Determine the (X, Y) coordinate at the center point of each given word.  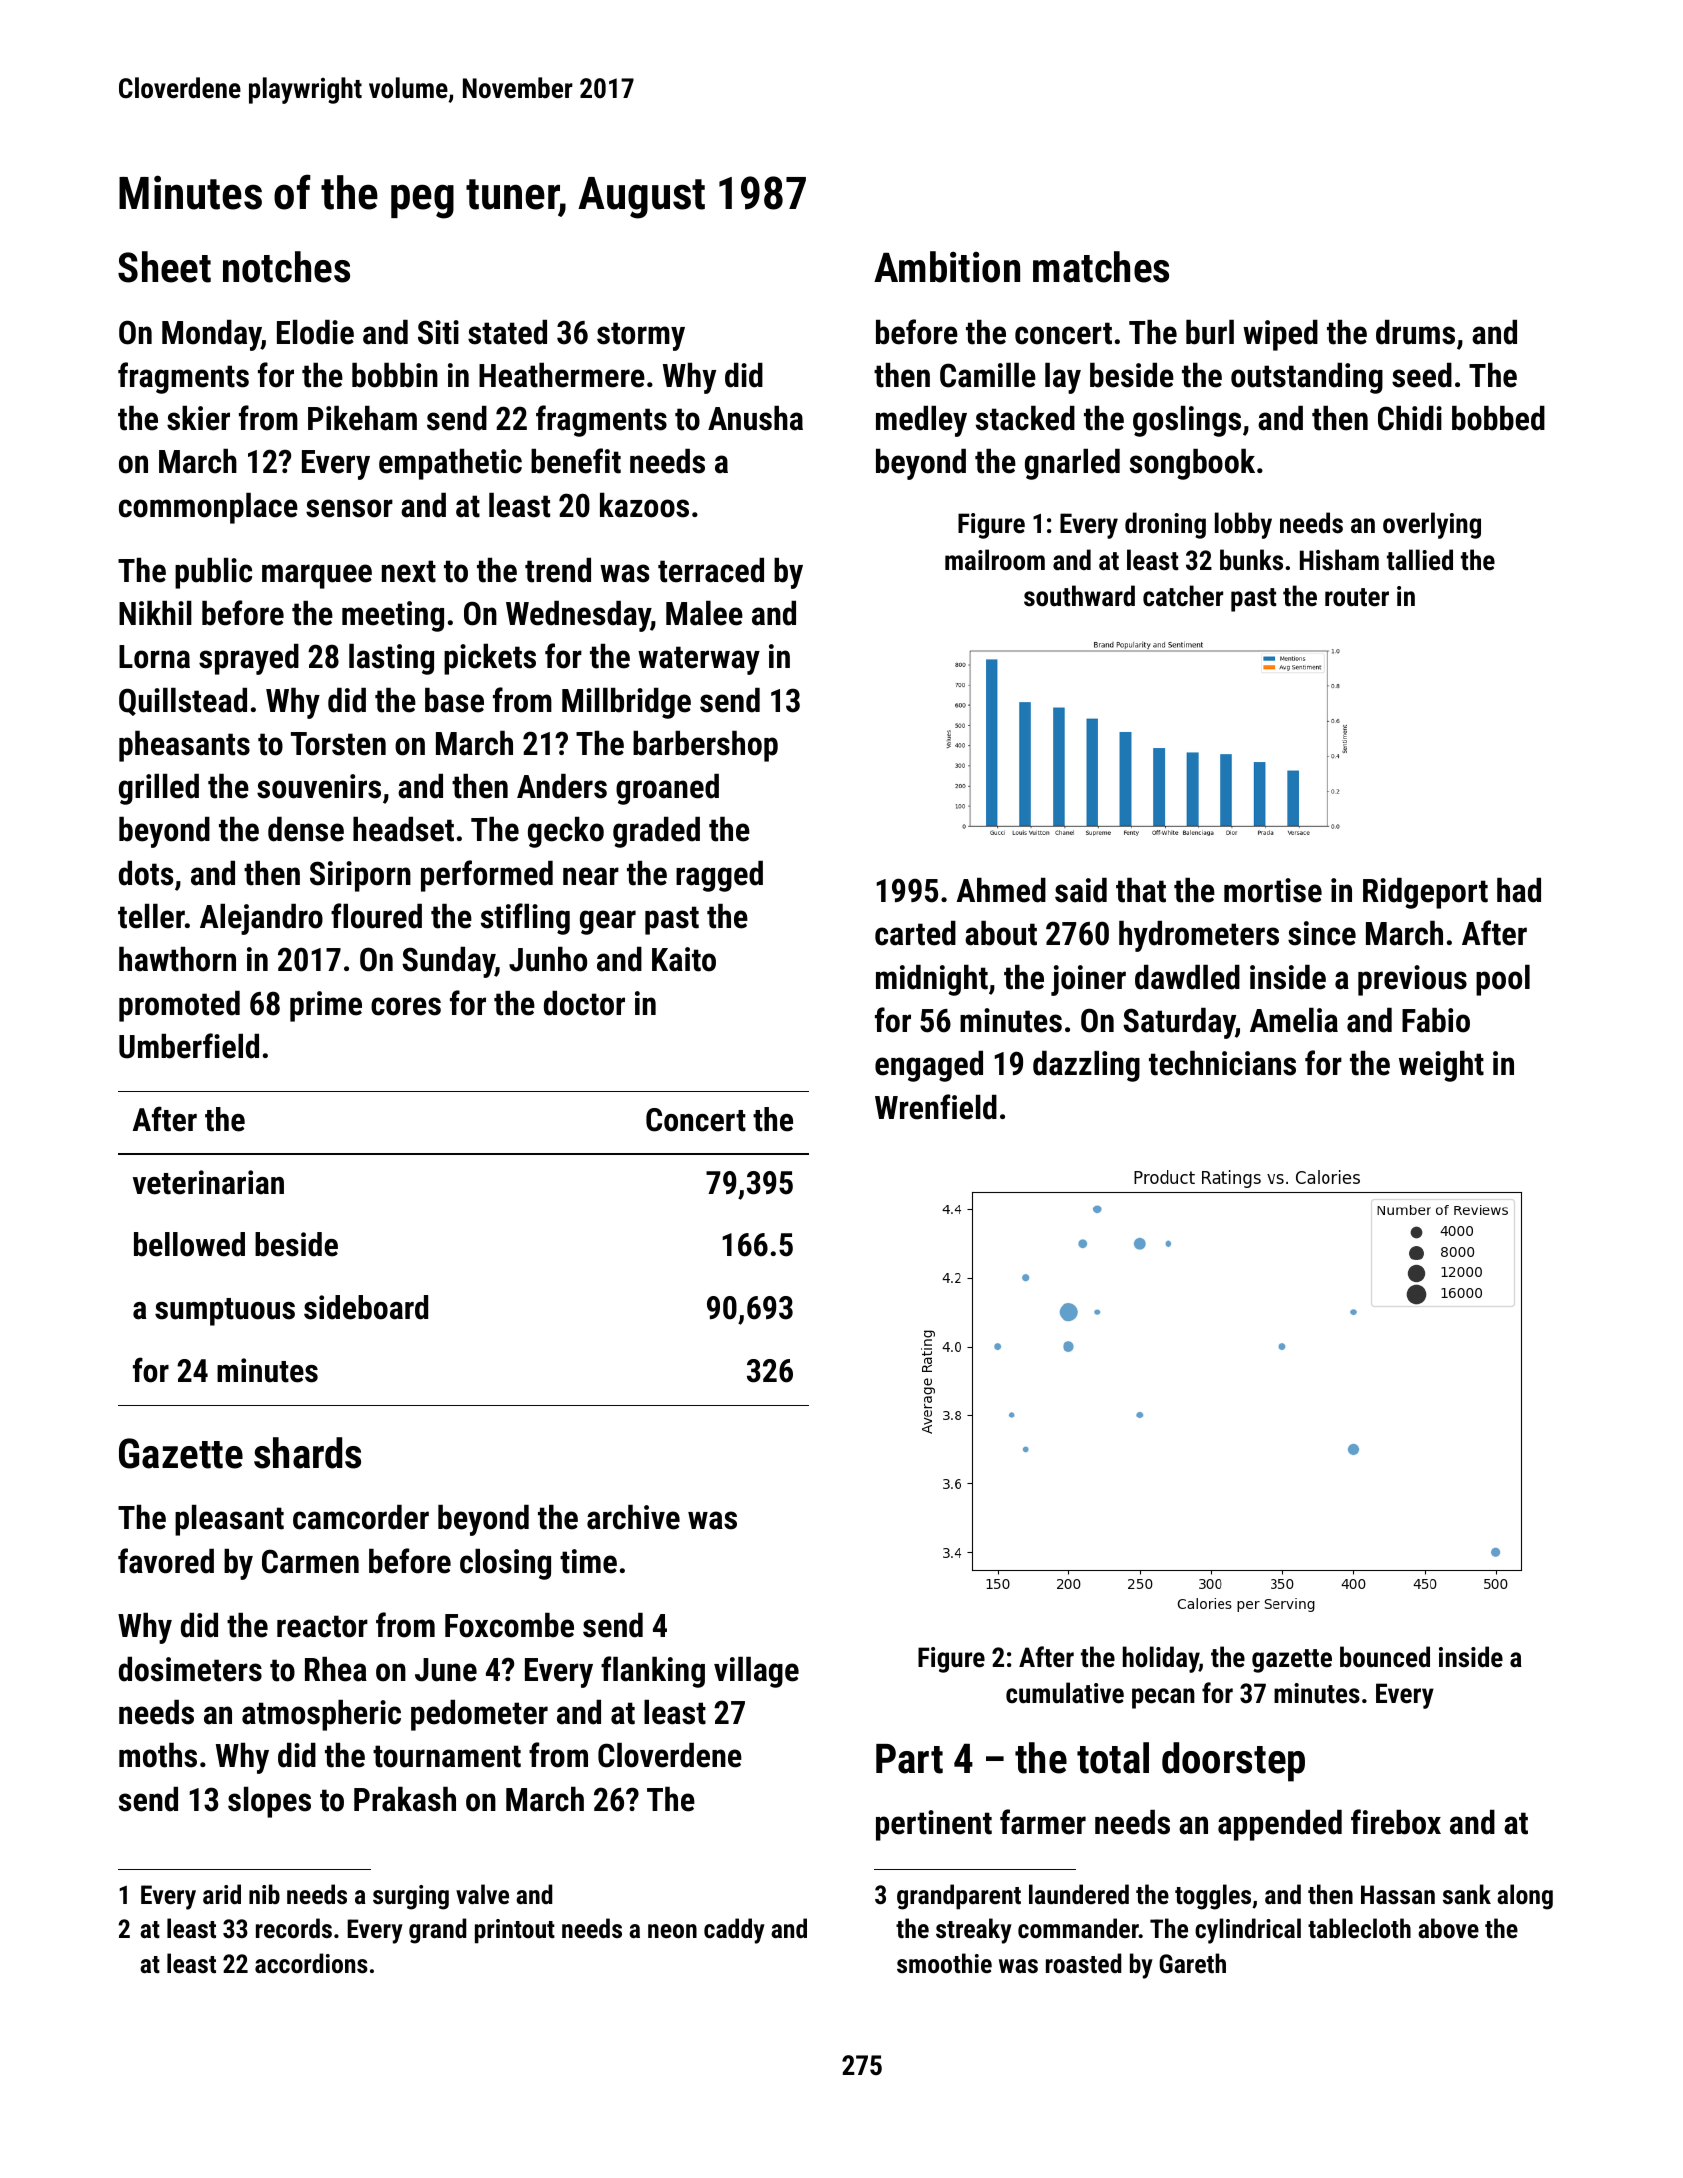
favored (166, 1561)
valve (482, 1894)
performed (487, 876)
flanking (653, 1672)
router (1357, 597)
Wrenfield (936, 1107)
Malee (704, 613)
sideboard (366, 1307)
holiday (1161, 1659)
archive (633, 1517)
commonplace (208, 508)
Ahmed (1001, 890)
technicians (1222, 1063)
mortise (1273, 890)
